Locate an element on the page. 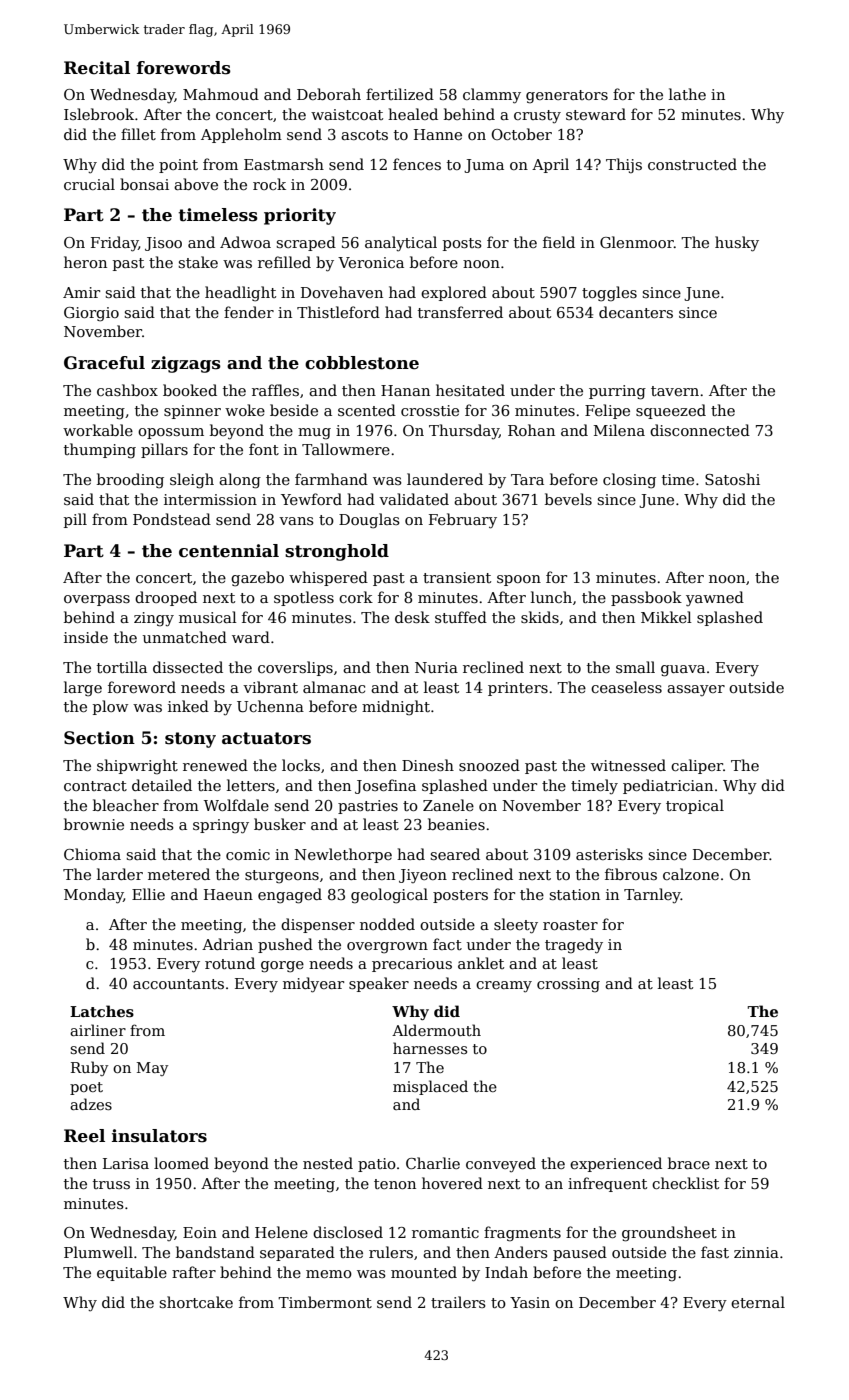 The height and width of the image is (1400, 849). crucial is located at coordinates (89, 184).
